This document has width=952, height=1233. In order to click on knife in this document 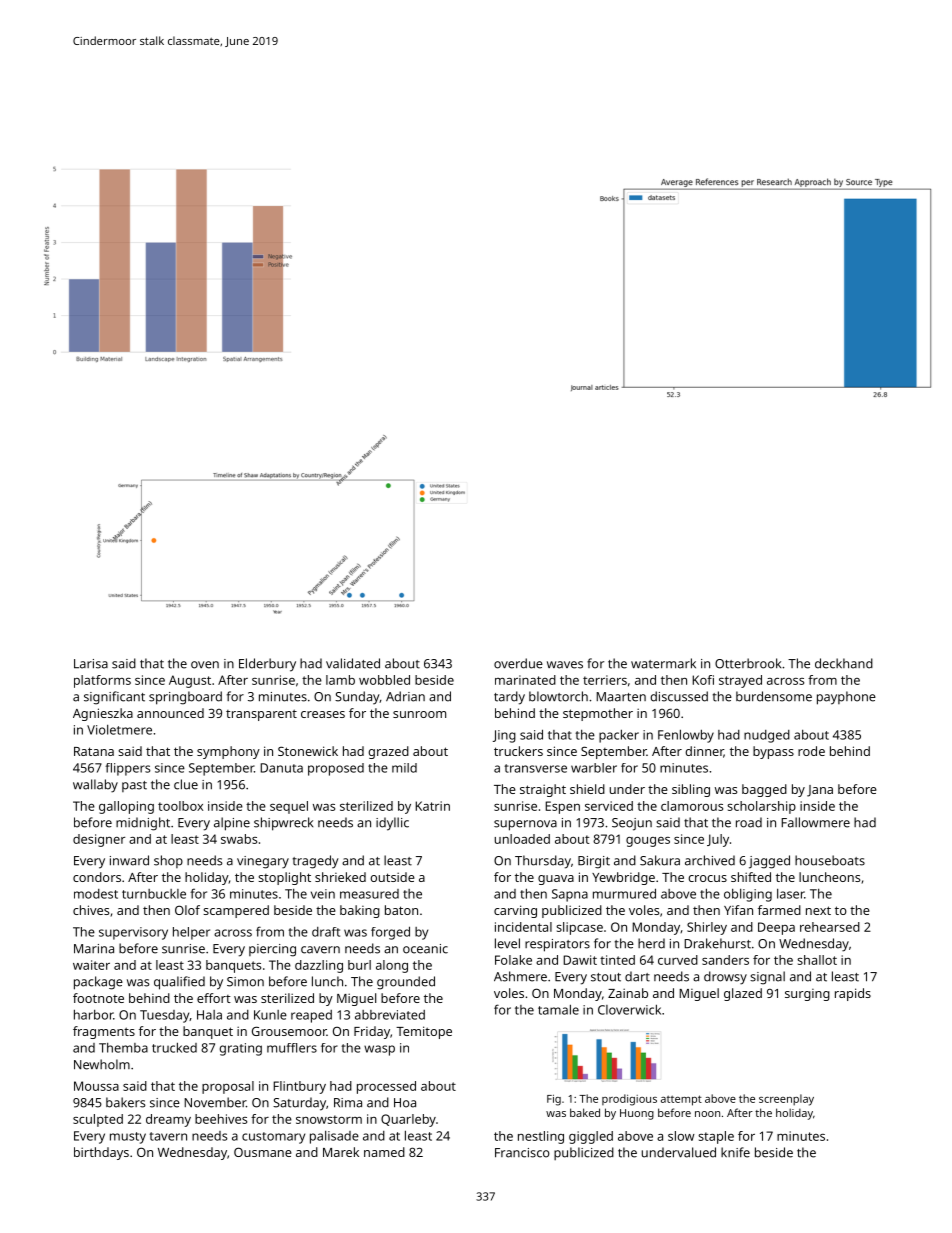, I will do `click(735, 1152)`.
